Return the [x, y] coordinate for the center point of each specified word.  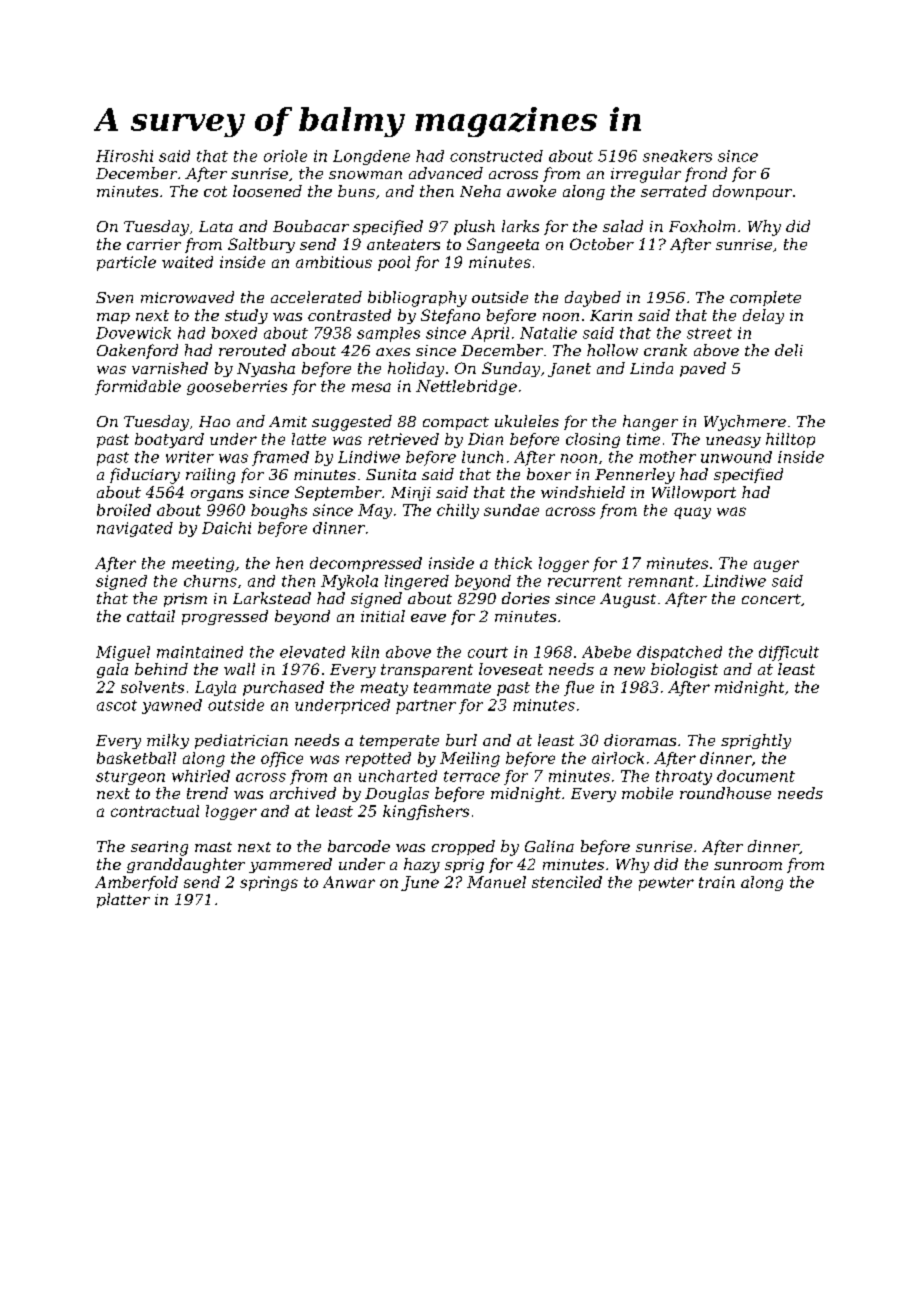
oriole [285, 156]
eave [428, 618]
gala [112, 670]
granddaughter [186, 865]
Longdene [371, 157]
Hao [214, 421]
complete [765, 298]
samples [388, 334]
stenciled [567, 882]
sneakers [677, 156]
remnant [661, 581]
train [717, 882]
